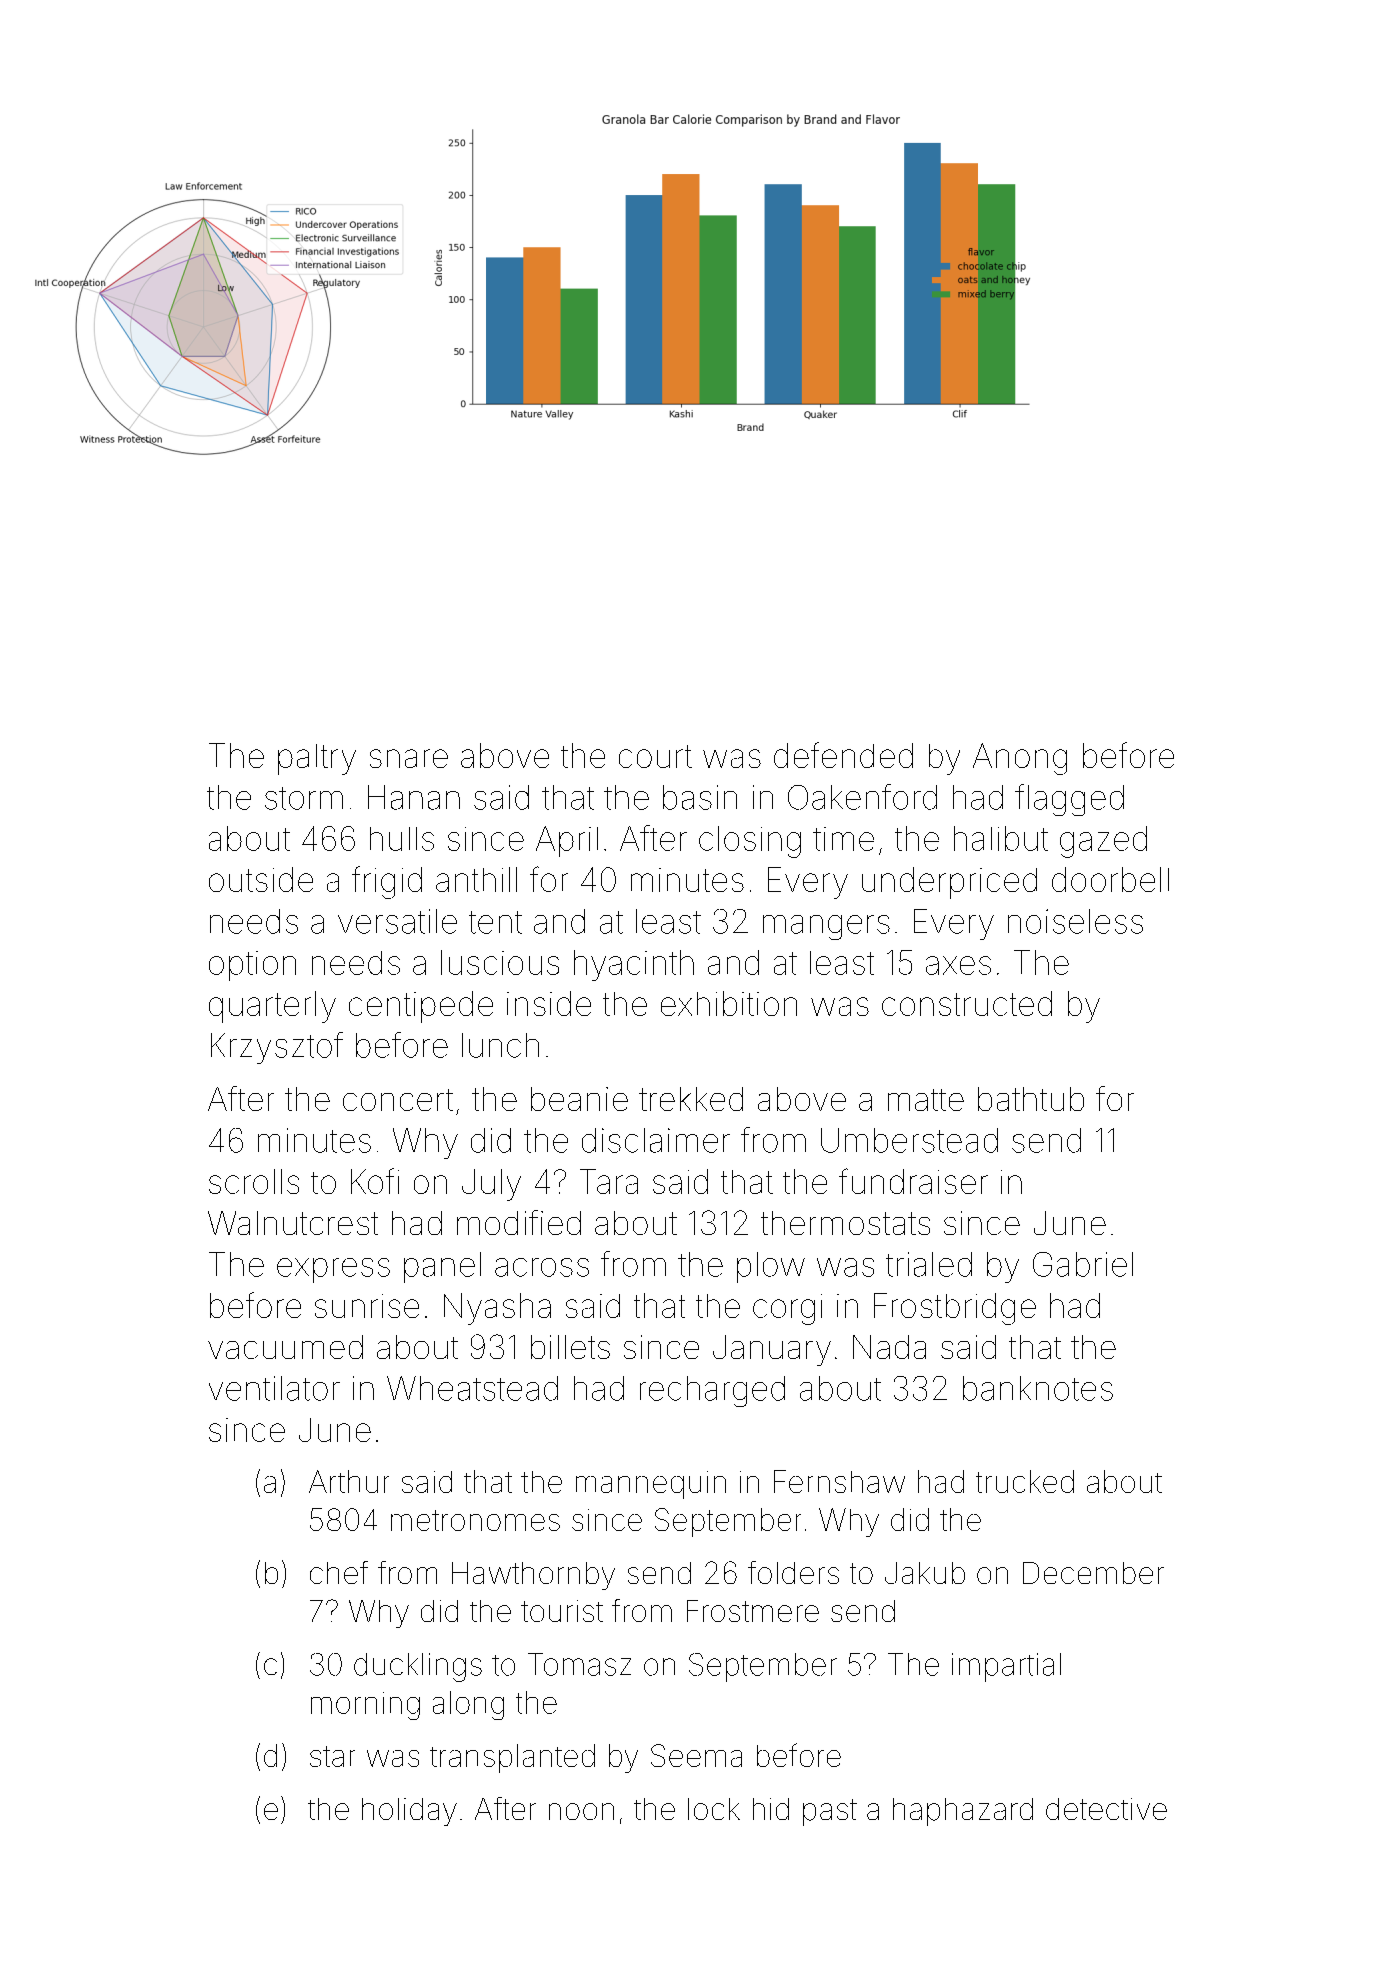  I want to click on trucked, so click(1025, 1481).
